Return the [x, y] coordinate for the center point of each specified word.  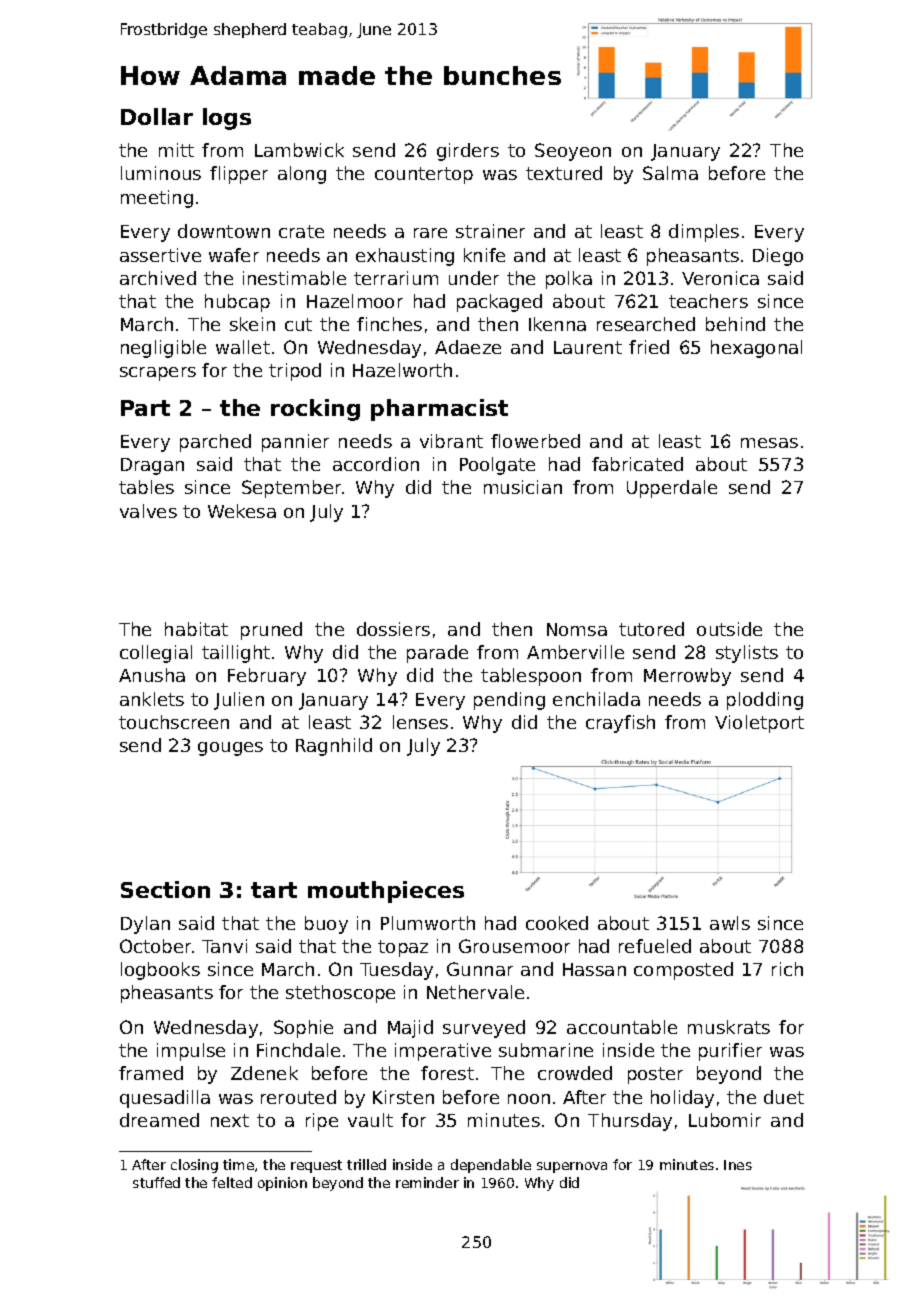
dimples [704, 233]
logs [227, 119]
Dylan [145, 925]
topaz [403, 948]
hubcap [237, 303]
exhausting [405, 257]
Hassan [594, 969]
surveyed [484, 1029]
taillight [236, 654]
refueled [655, 946]
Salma [670, 173]
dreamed [159, 1120]
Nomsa [577, 629]
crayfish [620, 724]
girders [468, 152]
